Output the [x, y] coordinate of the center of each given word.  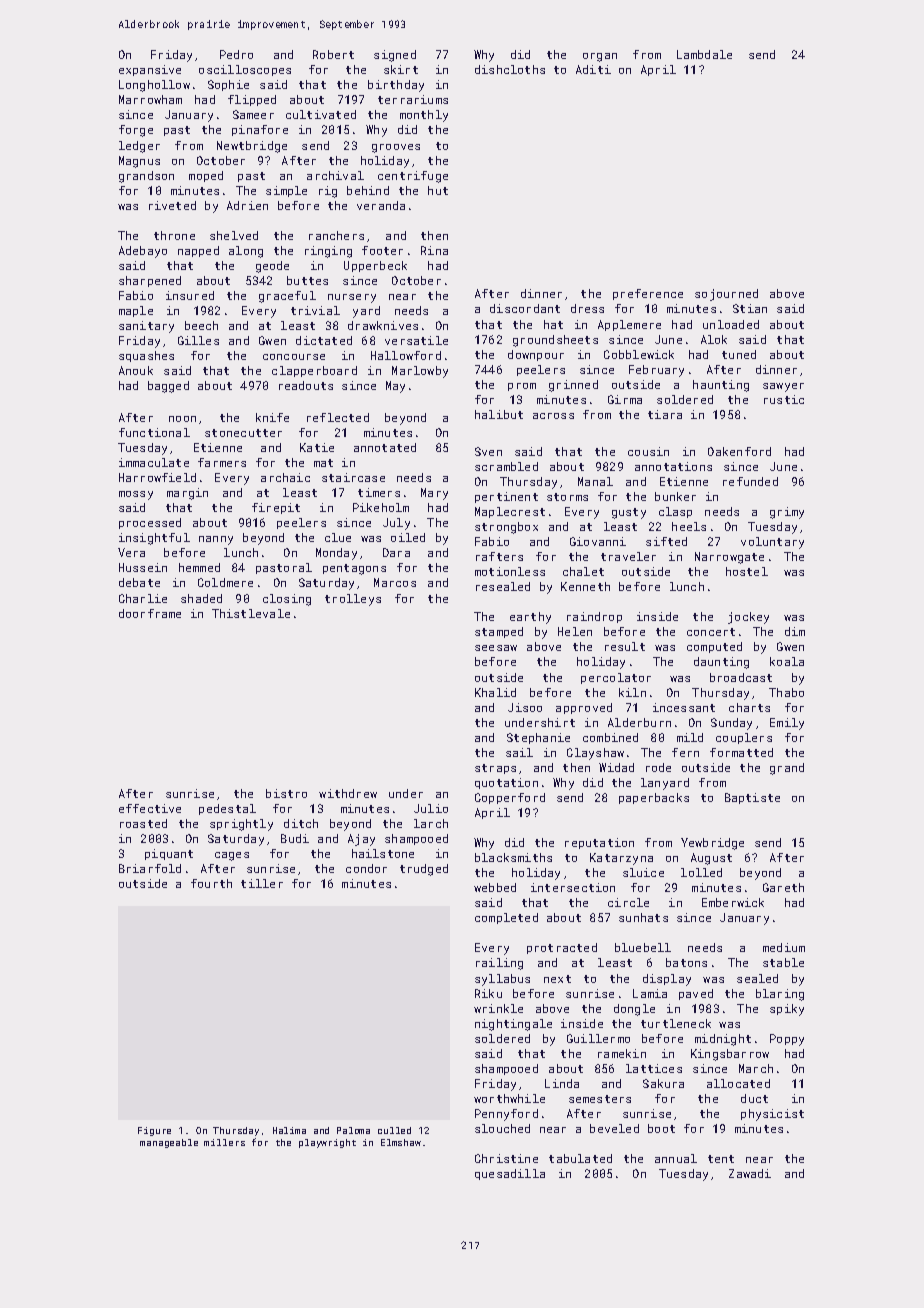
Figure [154, 1131]
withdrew [348, 793]
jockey [748, 618]
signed [395, 56]
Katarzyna [621, 859]
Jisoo [525, 707]
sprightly [241, 825]
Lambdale [704, 54]
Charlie [143, 598]
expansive [150, 70]
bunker [675, 496]
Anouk [136, 370]
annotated [385, 447]
